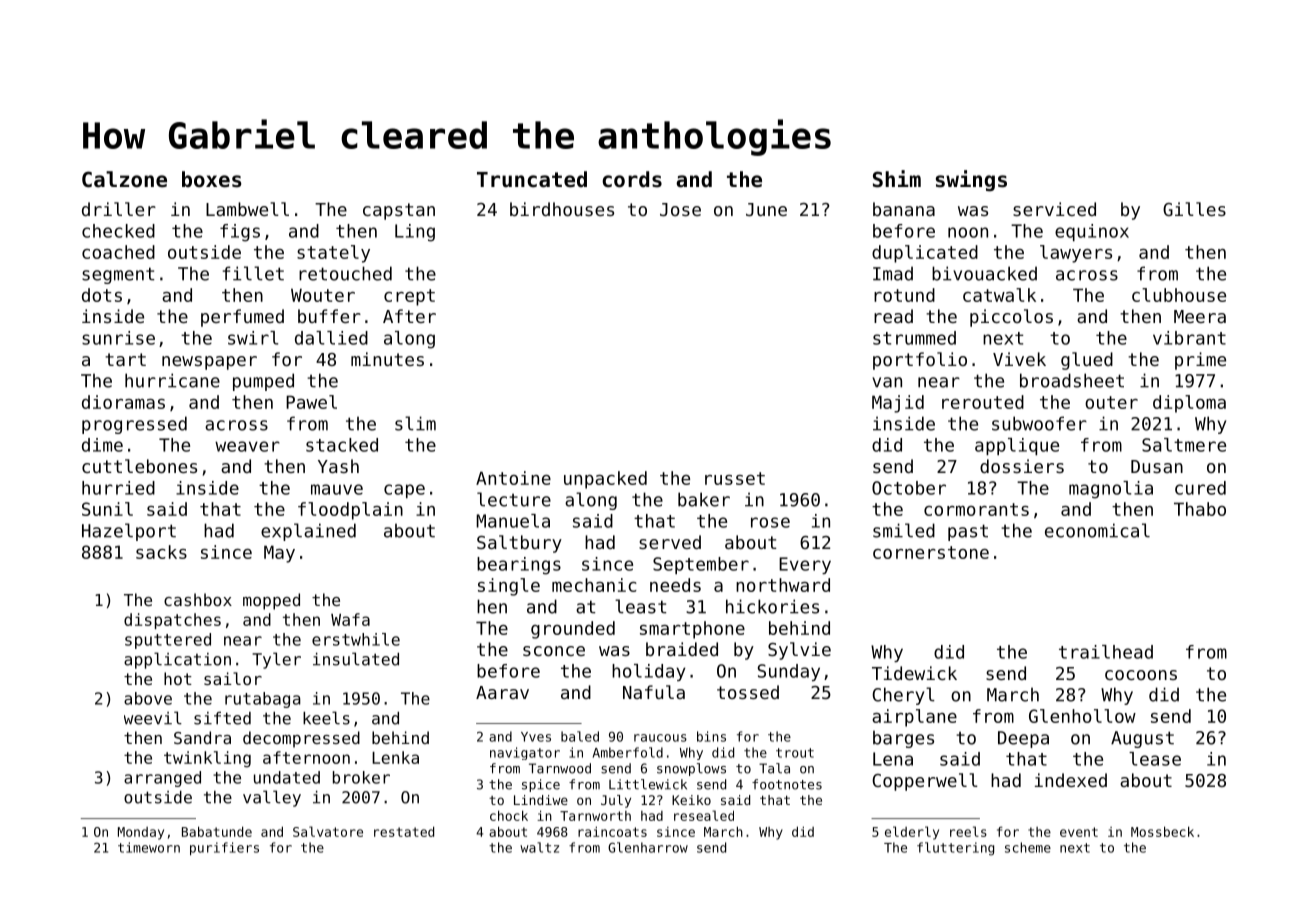 The image size is (1308, 924). Describe the element at coordinates (632, 179) in the document. I see `cords` at that location.
